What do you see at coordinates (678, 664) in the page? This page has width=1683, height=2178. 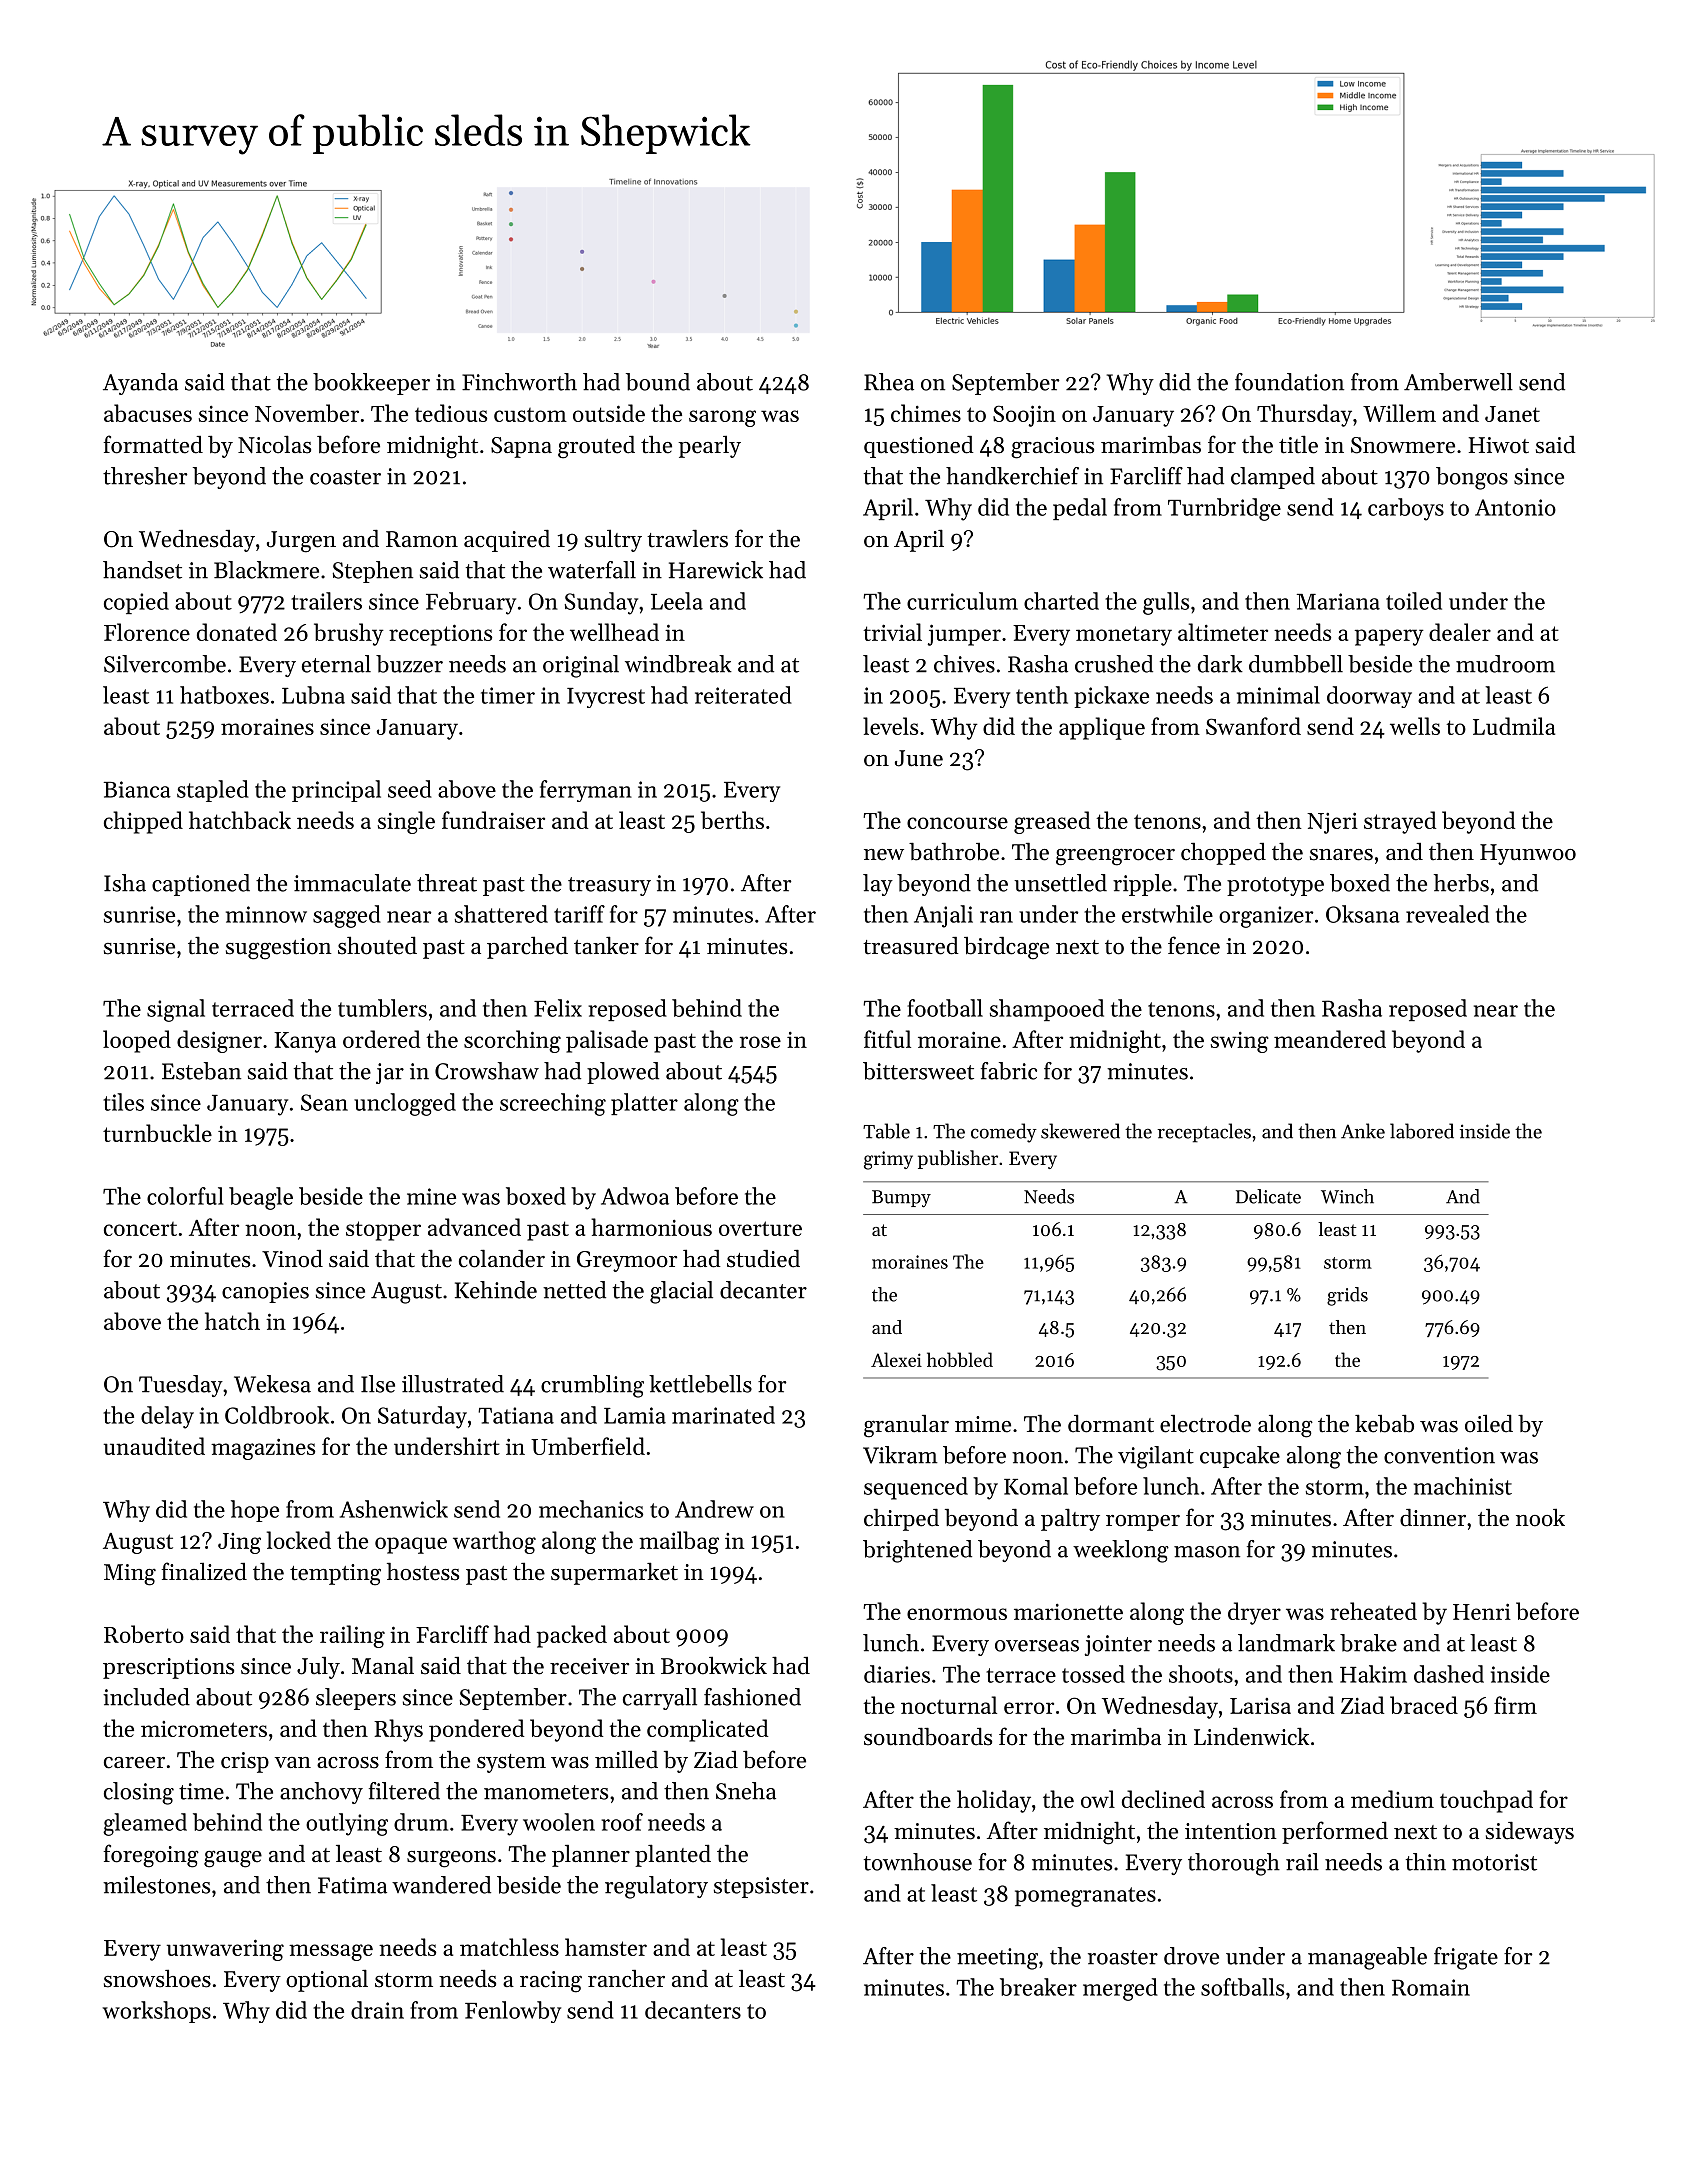 I see `windbreak` at bounding box center [678, 664].
